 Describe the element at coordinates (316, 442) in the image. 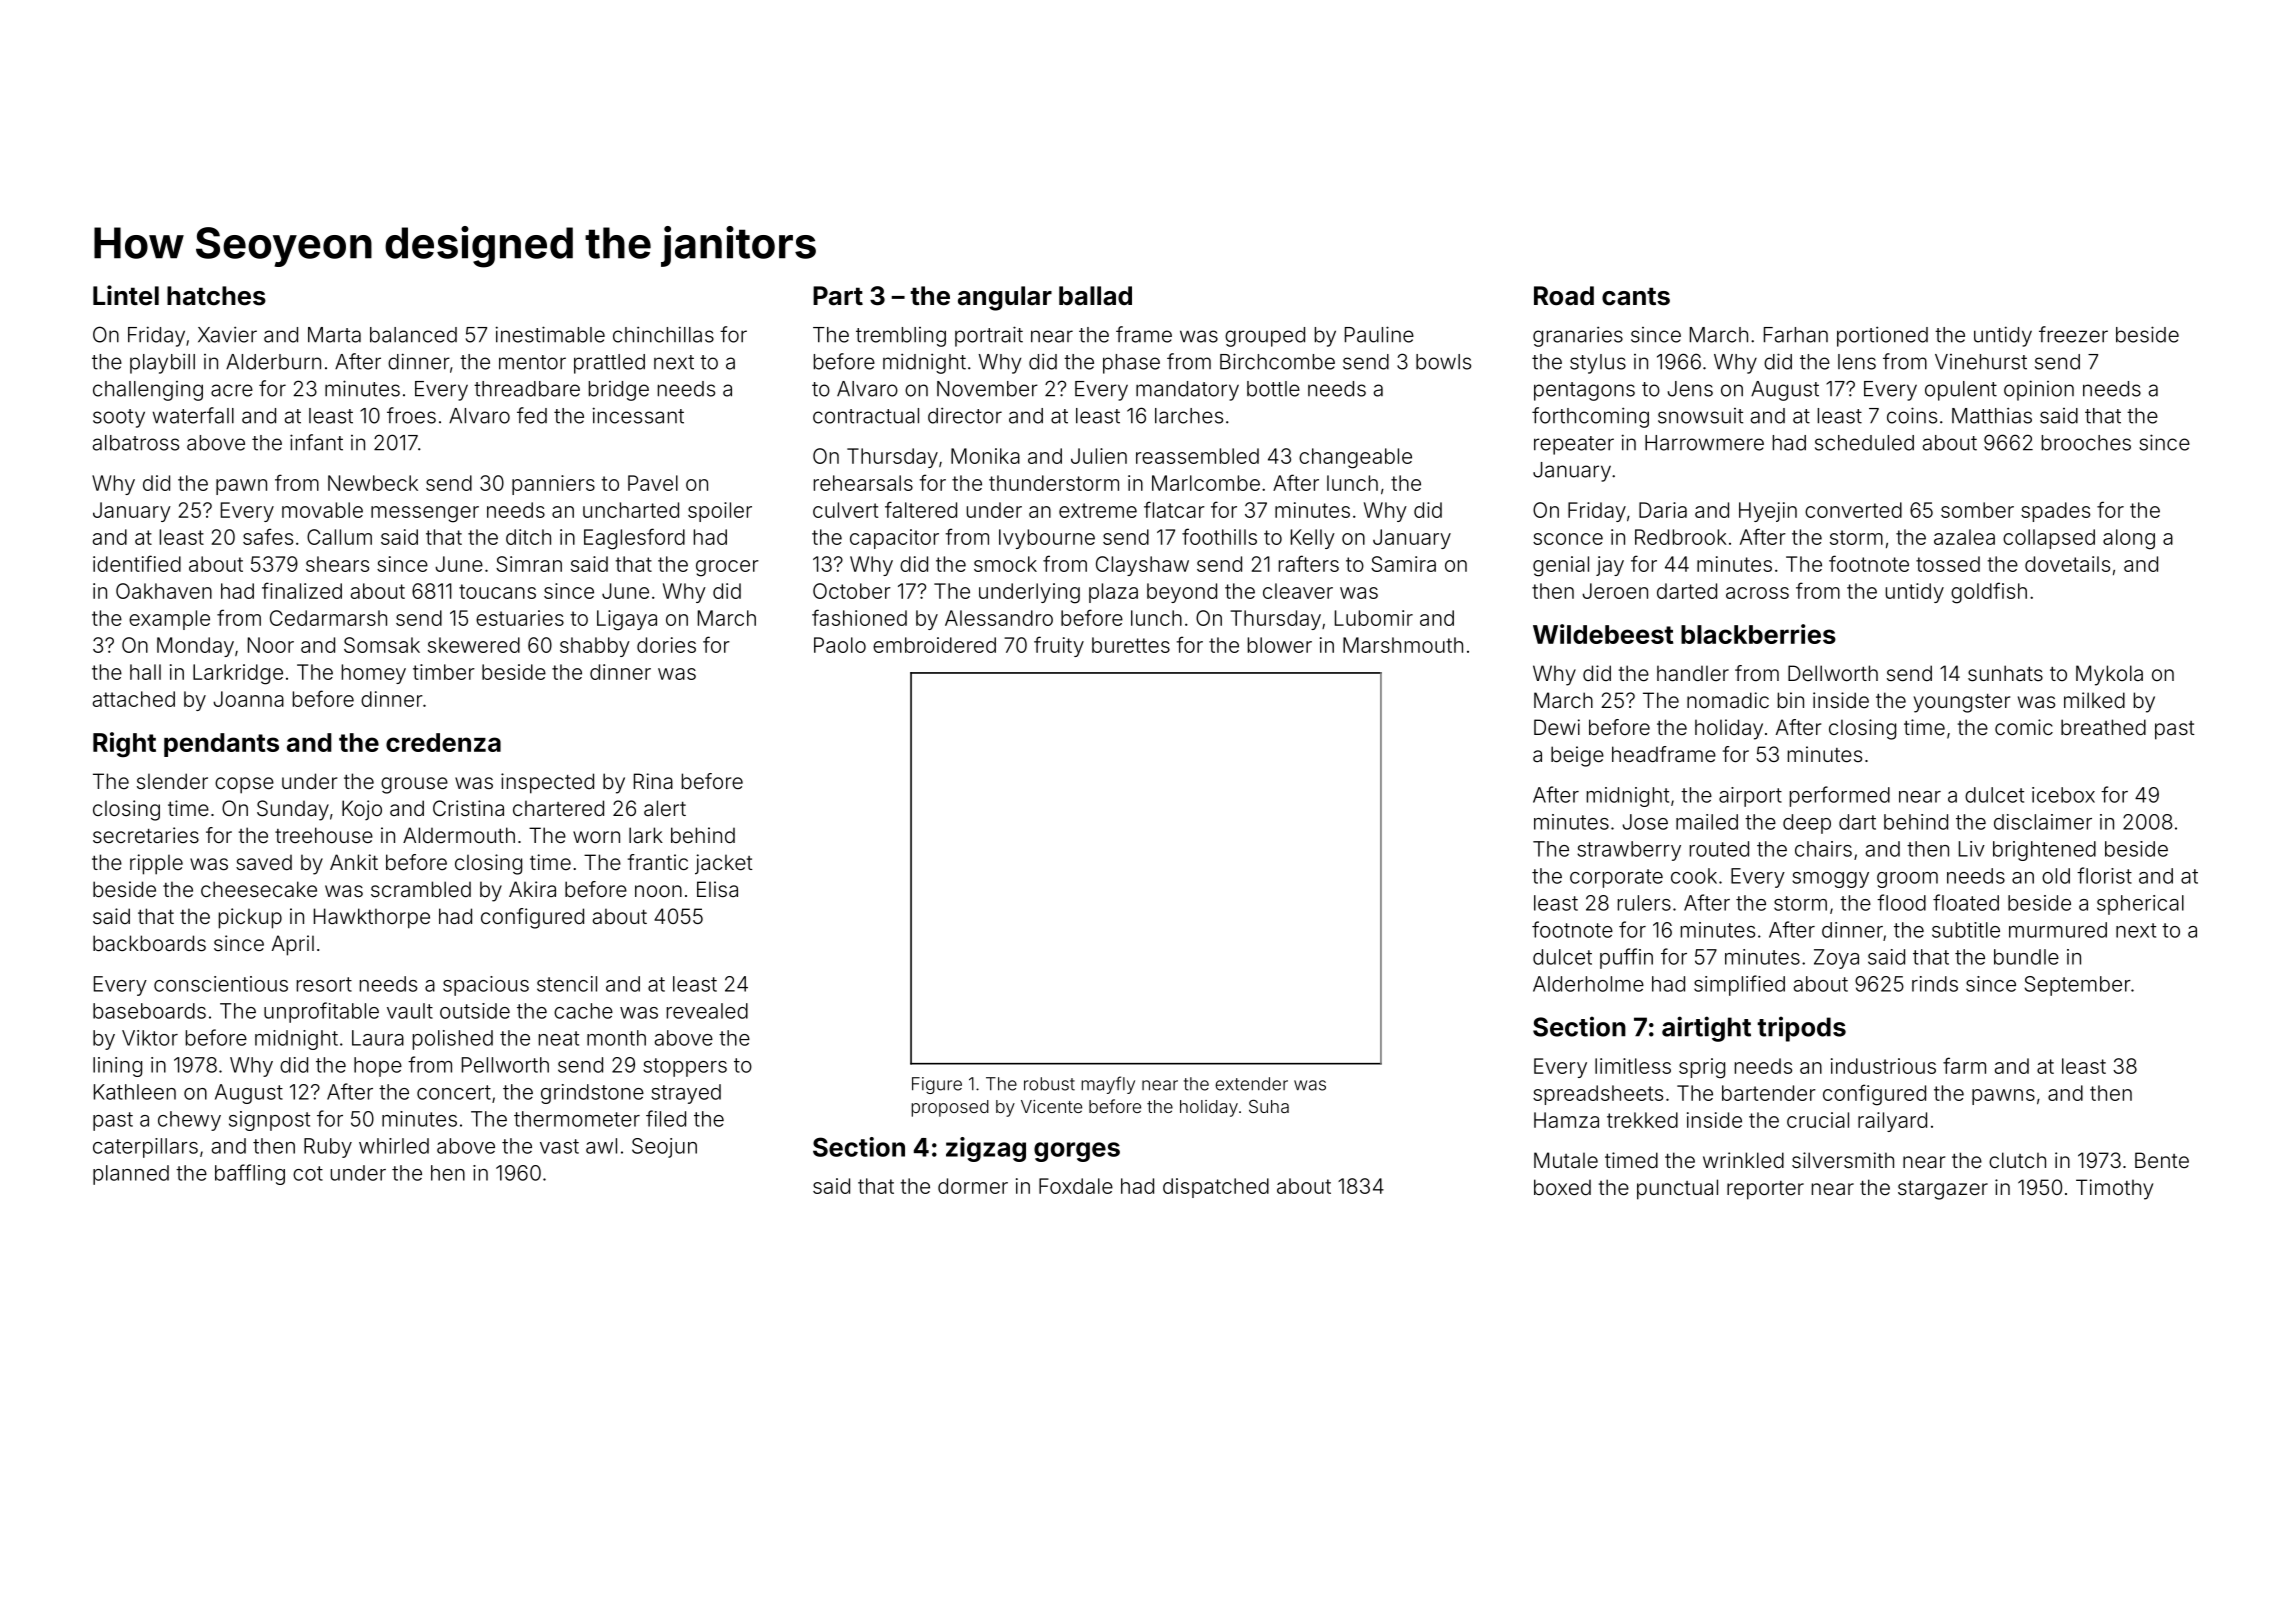

I see `infant` at that location.
